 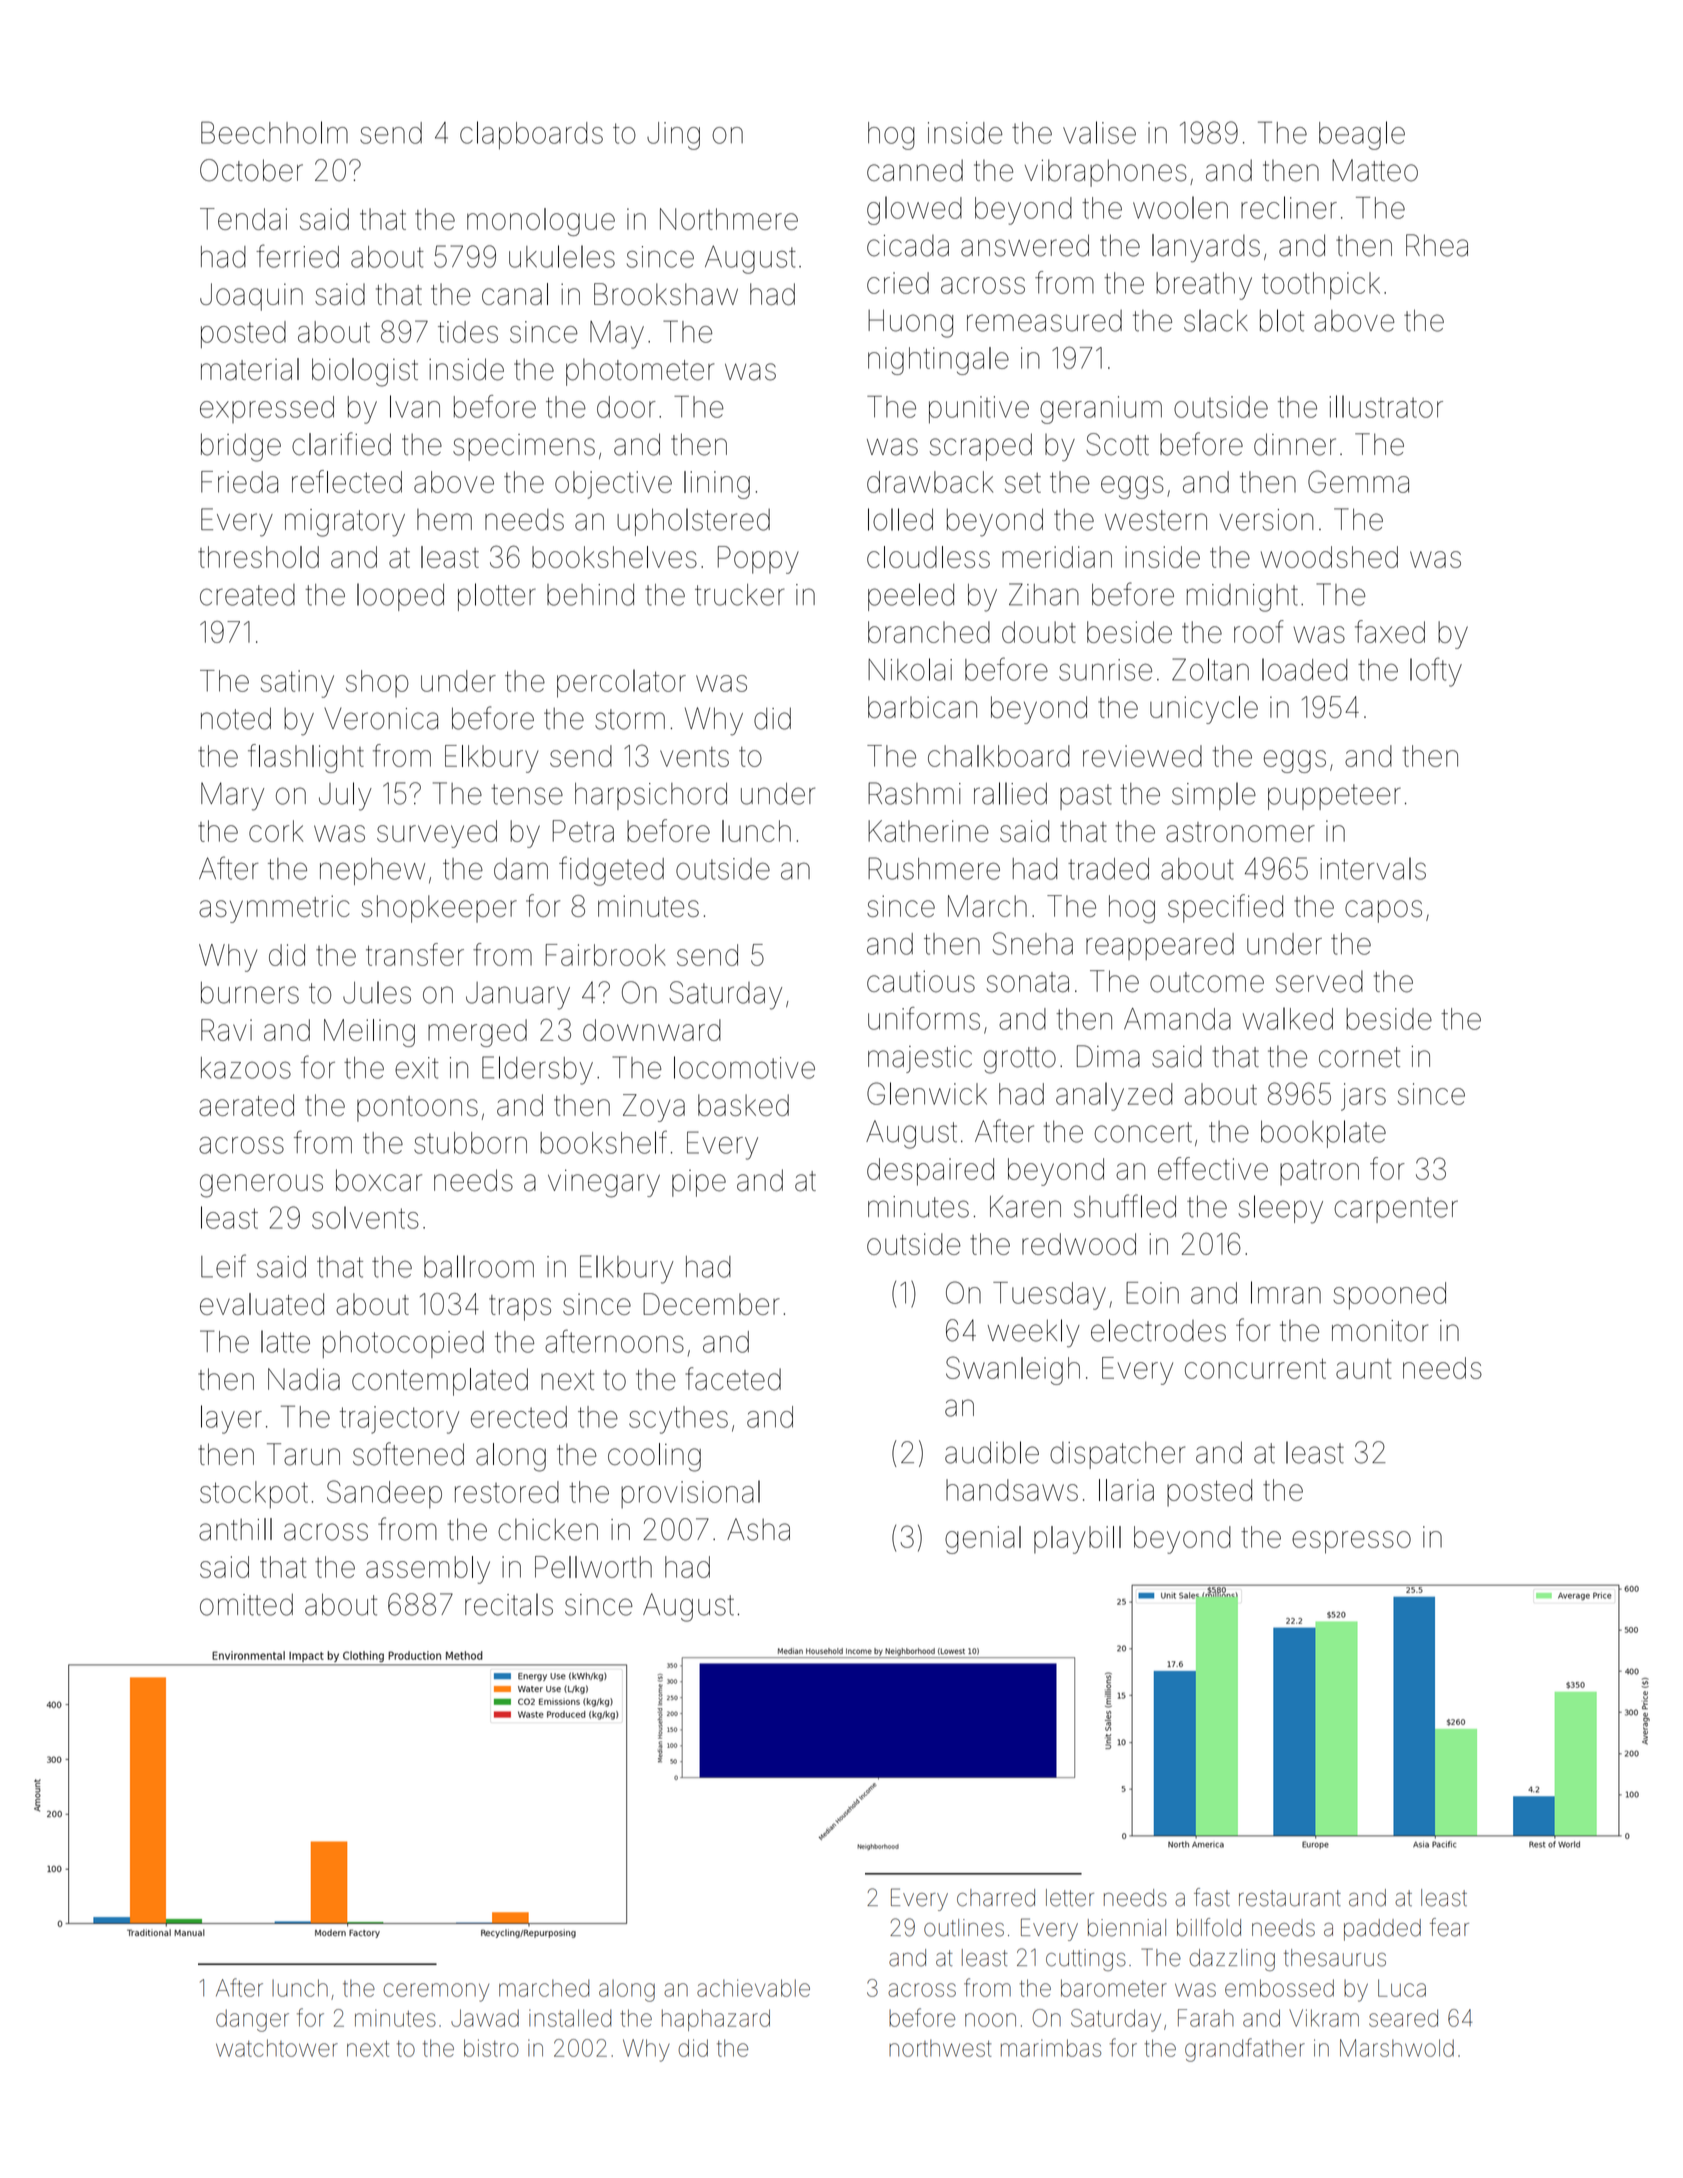 I want to click on ceremony, so click(x=436, y=1992).
